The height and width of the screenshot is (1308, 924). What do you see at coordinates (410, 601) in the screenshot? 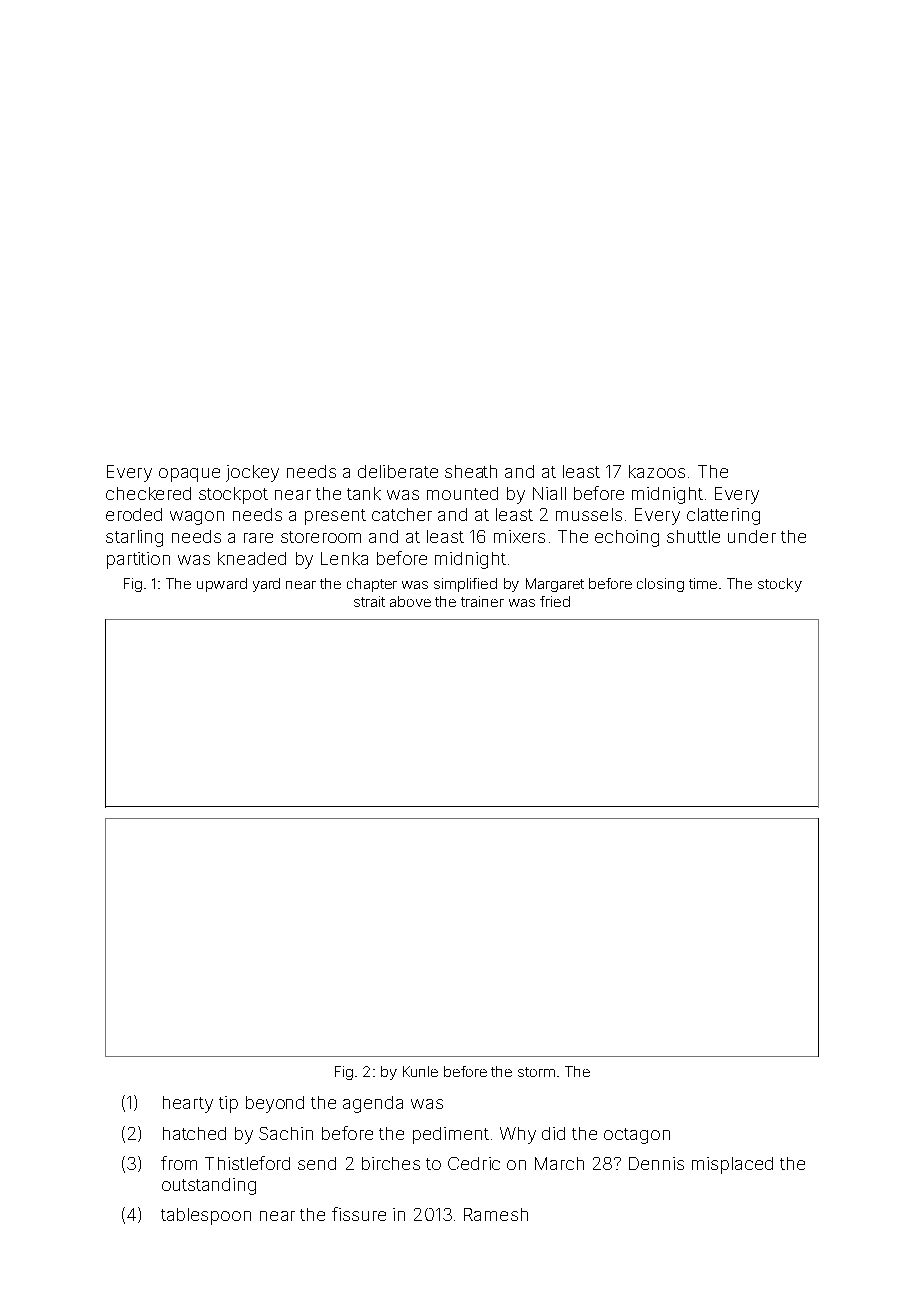
I see `above` at bounding box center [410, 601].
